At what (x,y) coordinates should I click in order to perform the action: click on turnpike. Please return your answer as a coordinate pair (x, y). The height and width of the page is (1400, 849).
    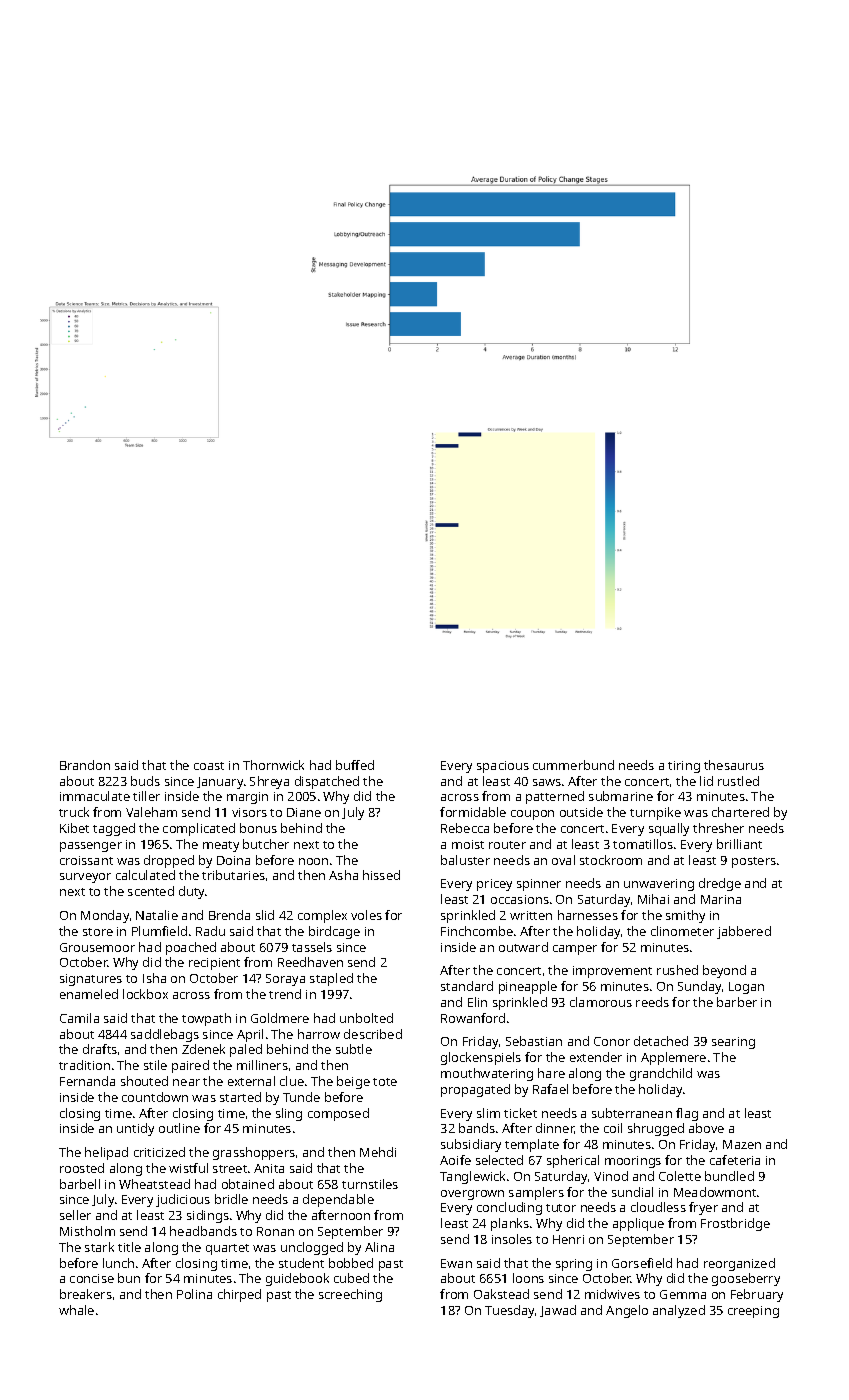
    Looking at the image, I should click on (655, 813).
